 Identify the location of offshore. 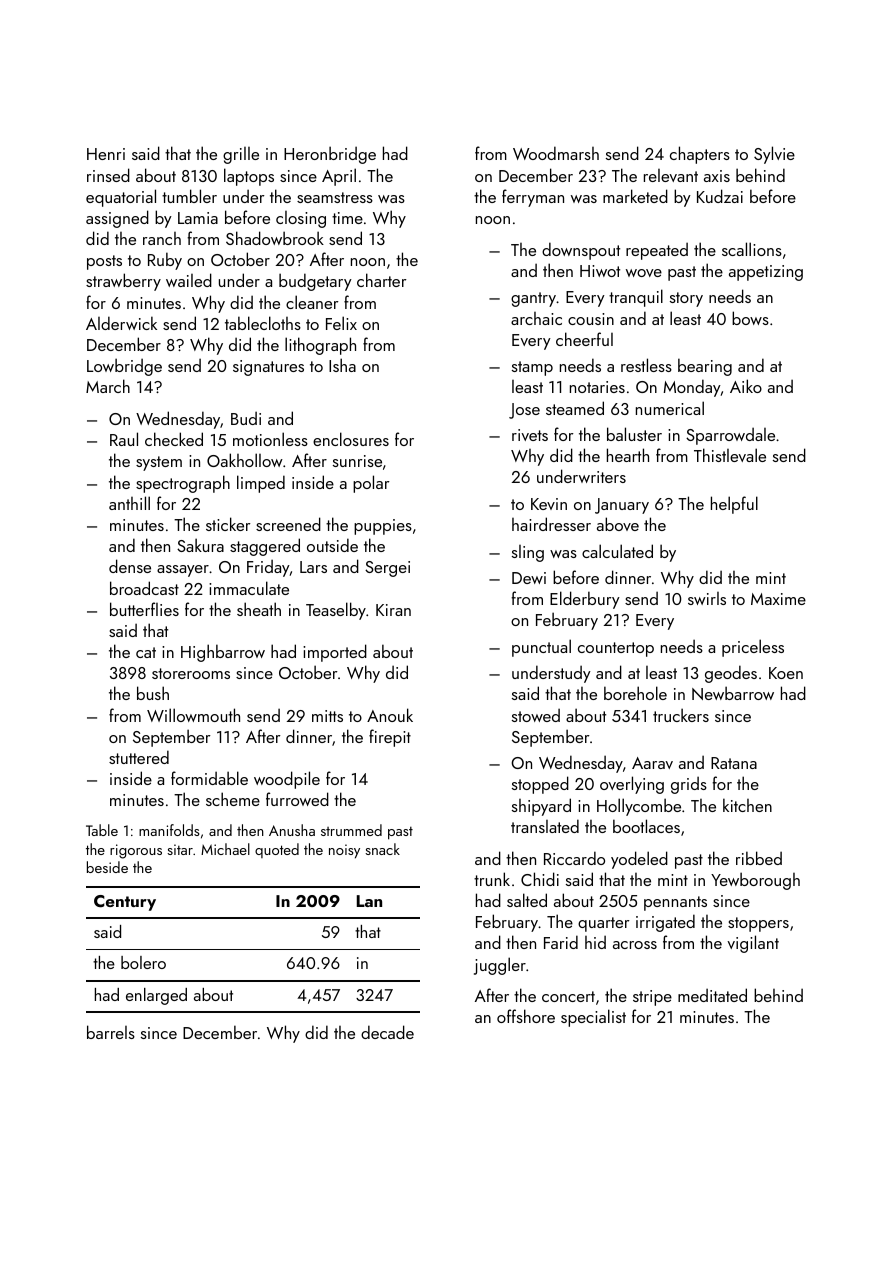
(526, 1016).
